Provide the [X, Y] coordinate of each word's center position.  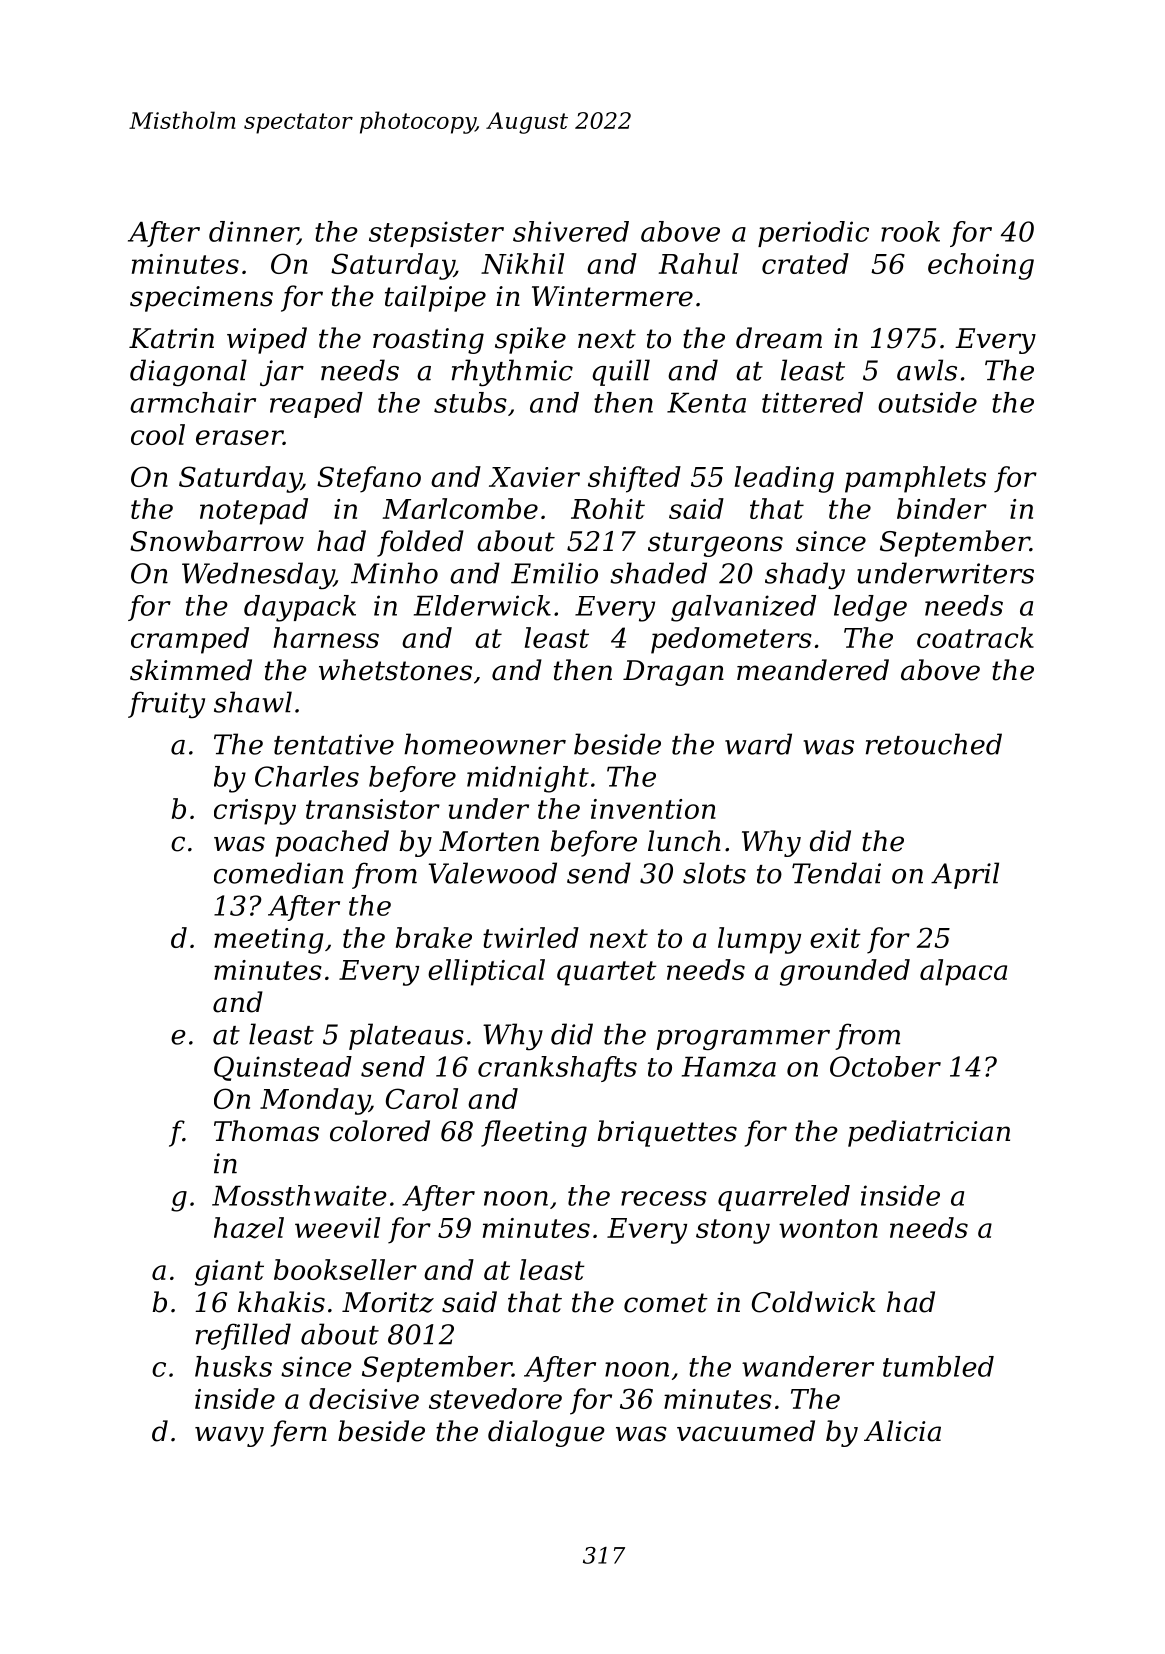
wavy [229, 1436]
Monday [315, 1101]
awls [927, 370]
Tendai [836, 873]
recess [664, 1198]
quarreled [784, 1198]
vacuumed [746, 1431]
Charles [307, 776]
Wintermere [612, 296]
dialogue [546, 1433]
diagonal [188, 372]
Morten [489, 841]
